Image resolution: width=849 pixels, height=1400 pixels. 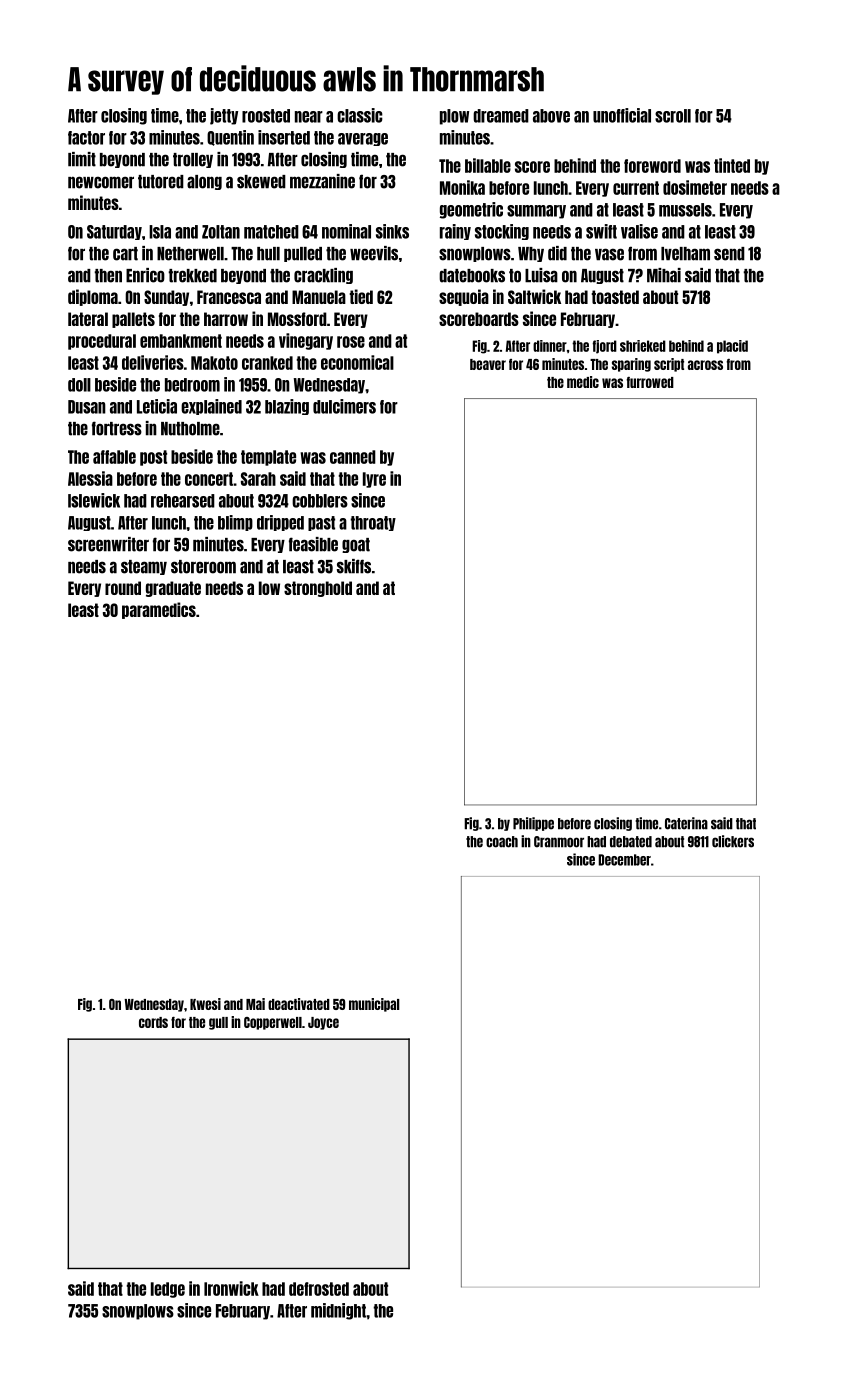 I want to click on defrosted, so click(x=319, y=1289).
